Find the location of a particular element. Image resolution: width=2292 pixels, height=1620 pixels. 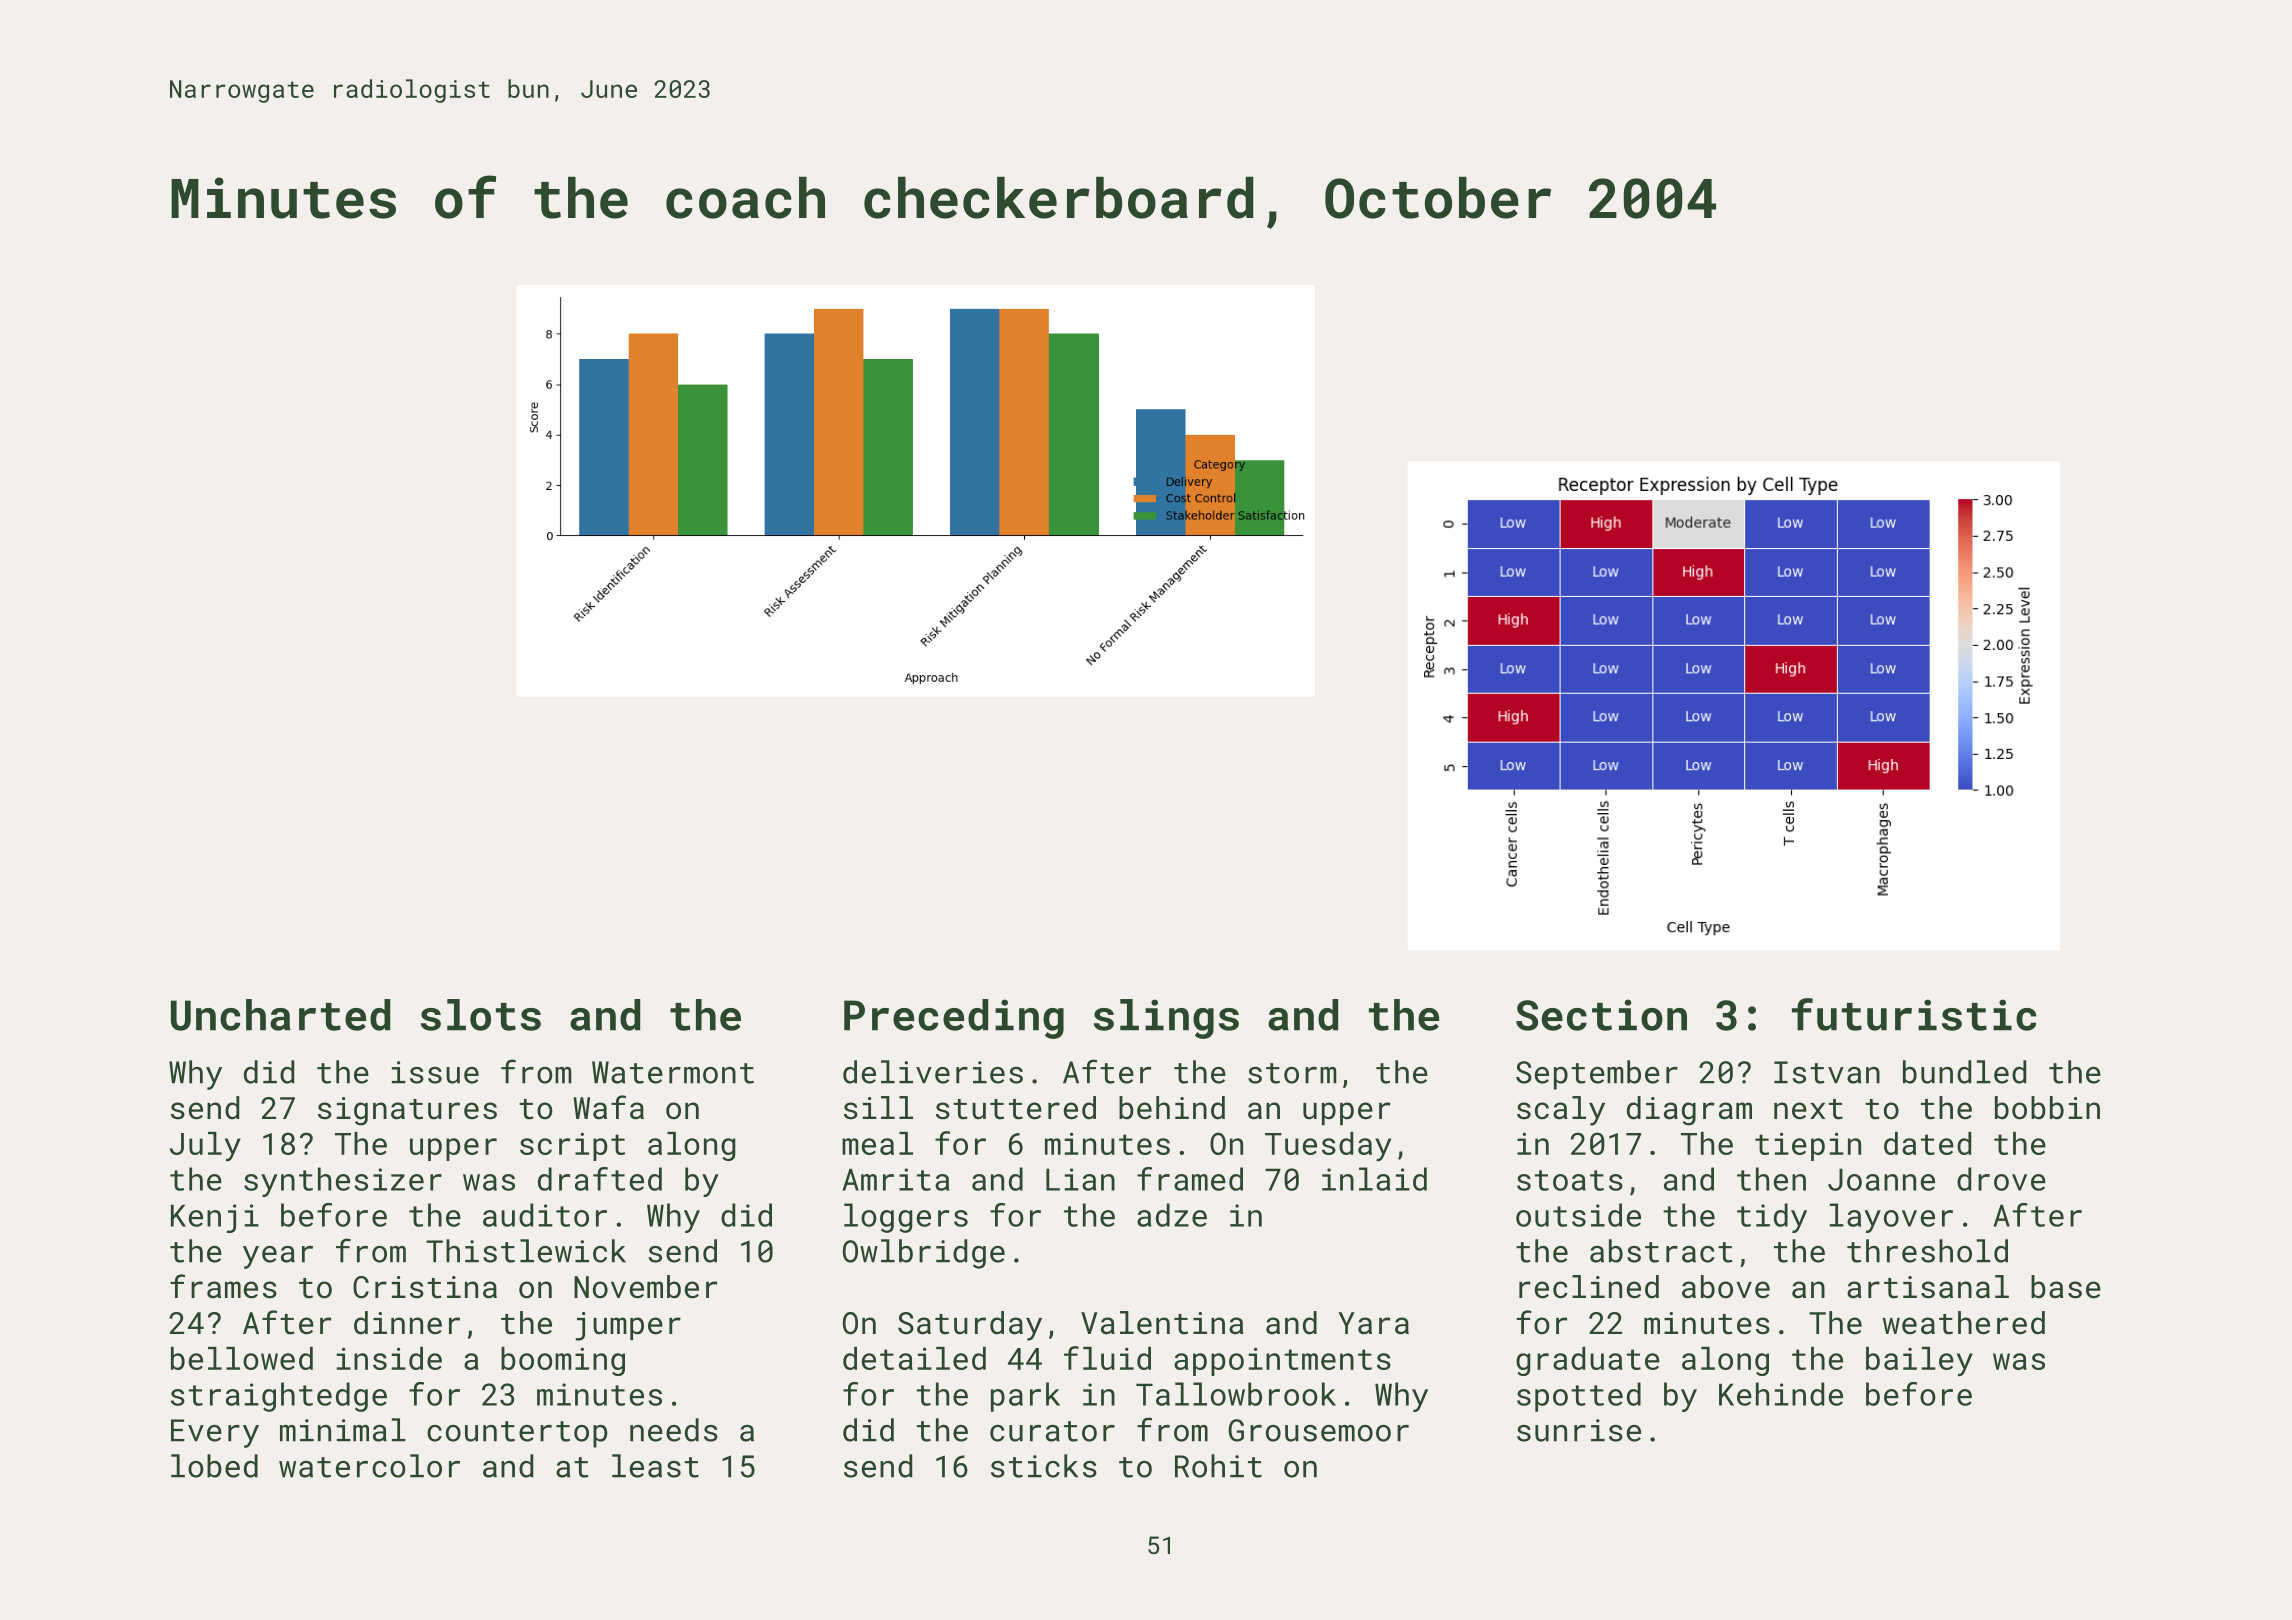

watercolor is located at coordinates (369, 1466).
